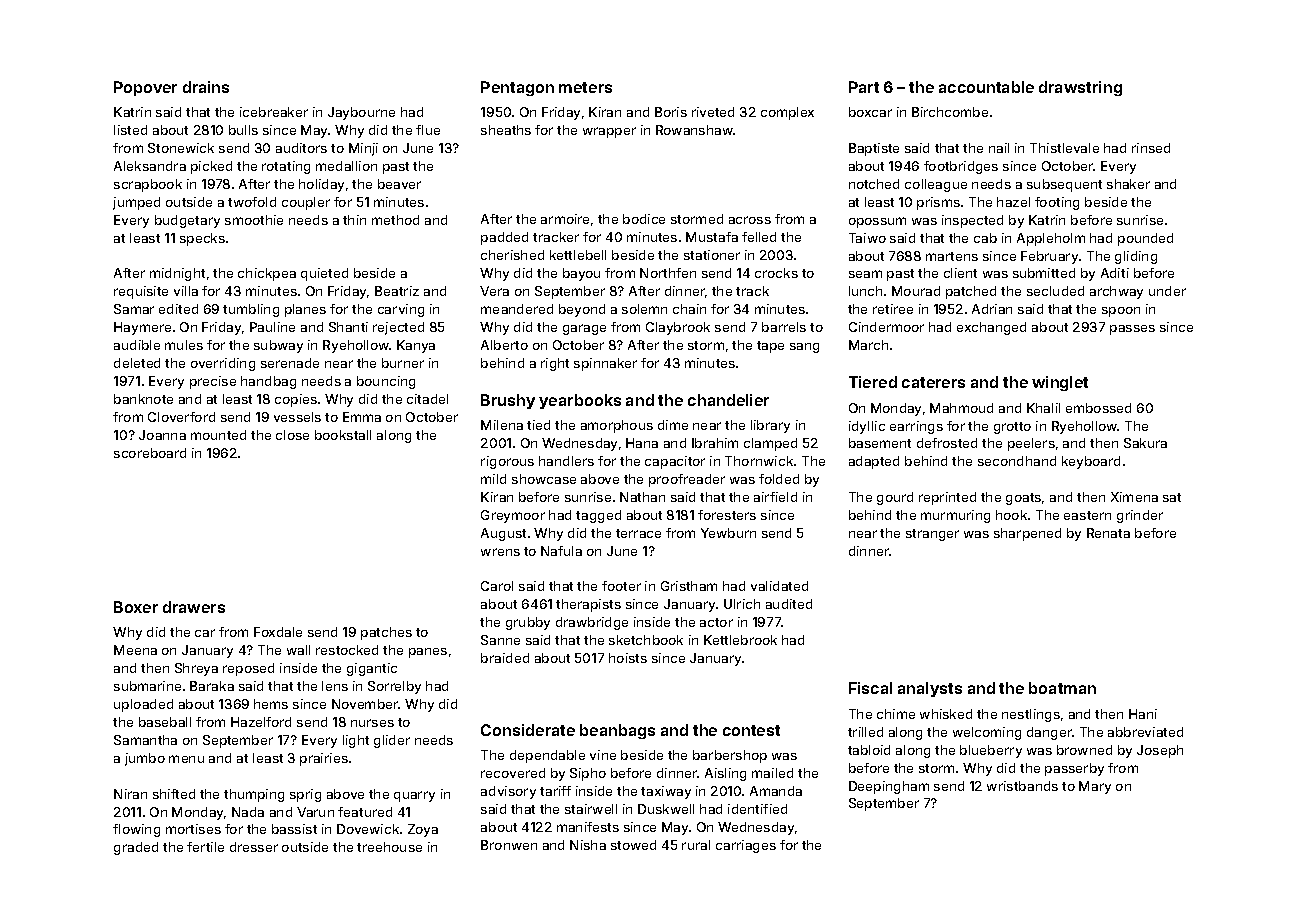 This screenshot has height=924, width=1308. What do you see at coordinates (585, 87) in the screenshot?
I see `meters` at bounding box center [585, 87].
